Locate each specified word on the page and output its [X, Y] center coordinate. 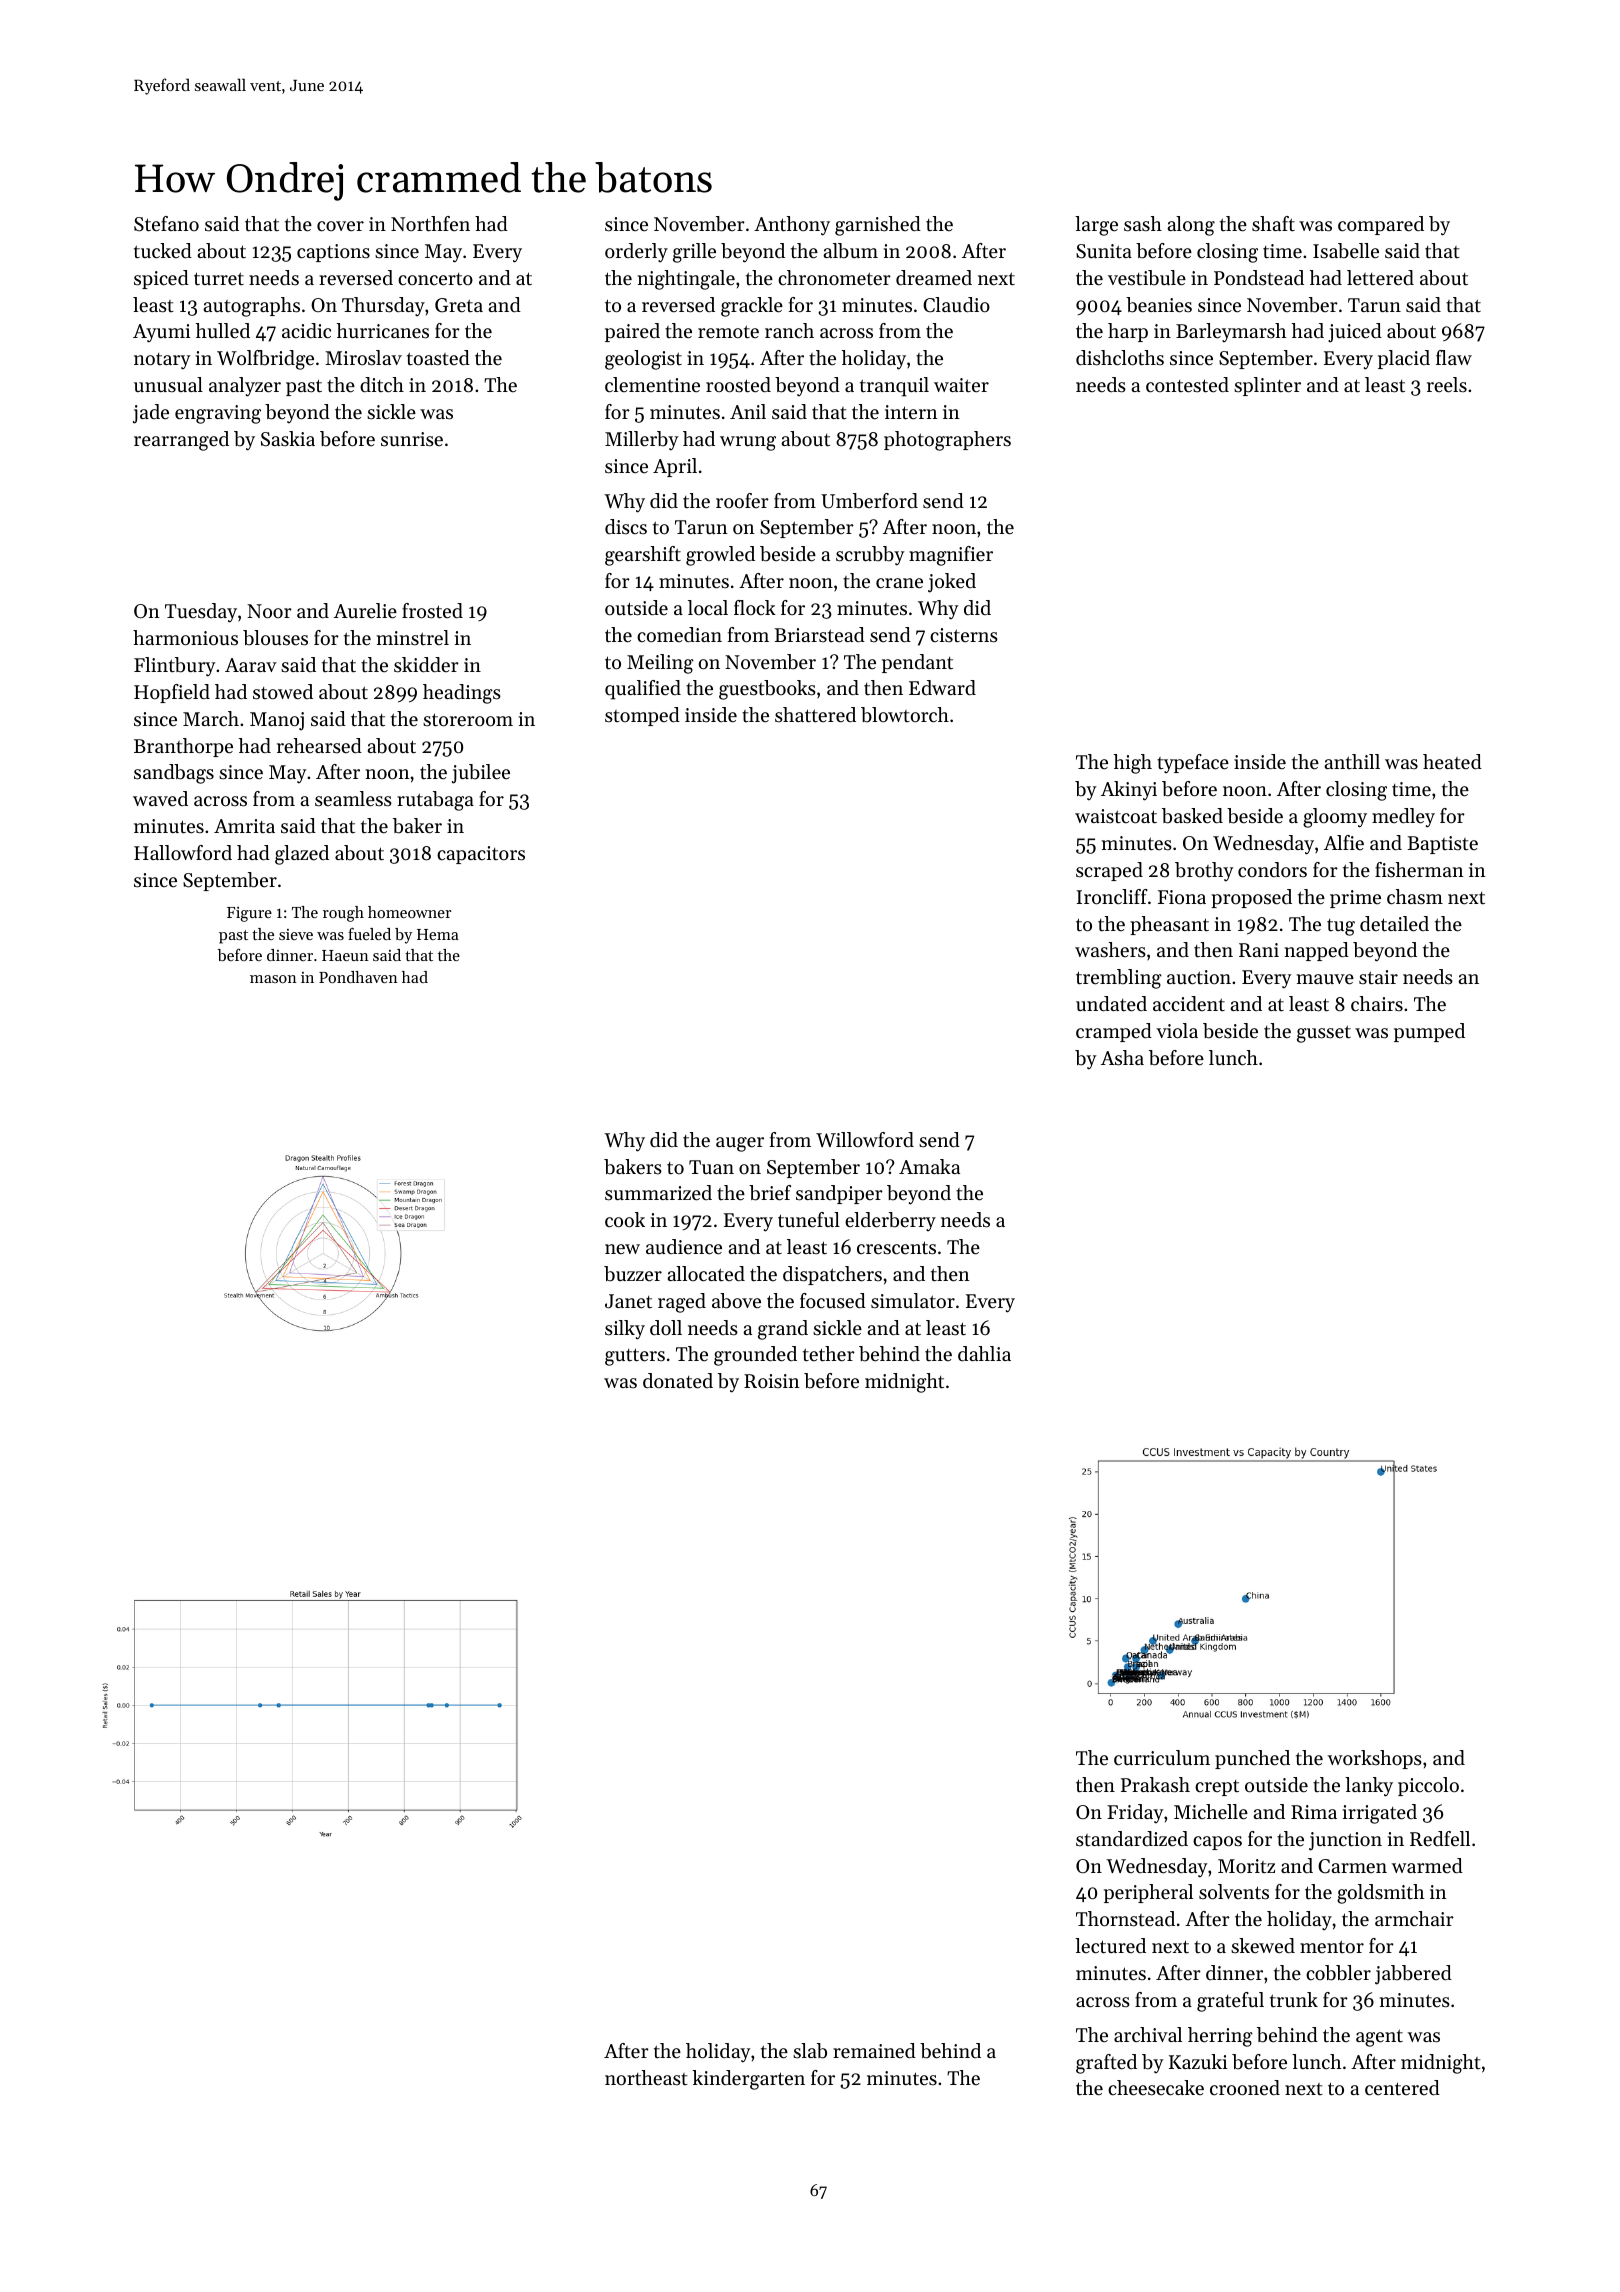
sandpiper [839, 1194]
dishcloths [1120, 358]
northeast [646, 2078]
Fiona [1182, 897]
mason [273, 979]
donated [678, 1381]
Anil [748, 411]
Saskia [288, 439]
